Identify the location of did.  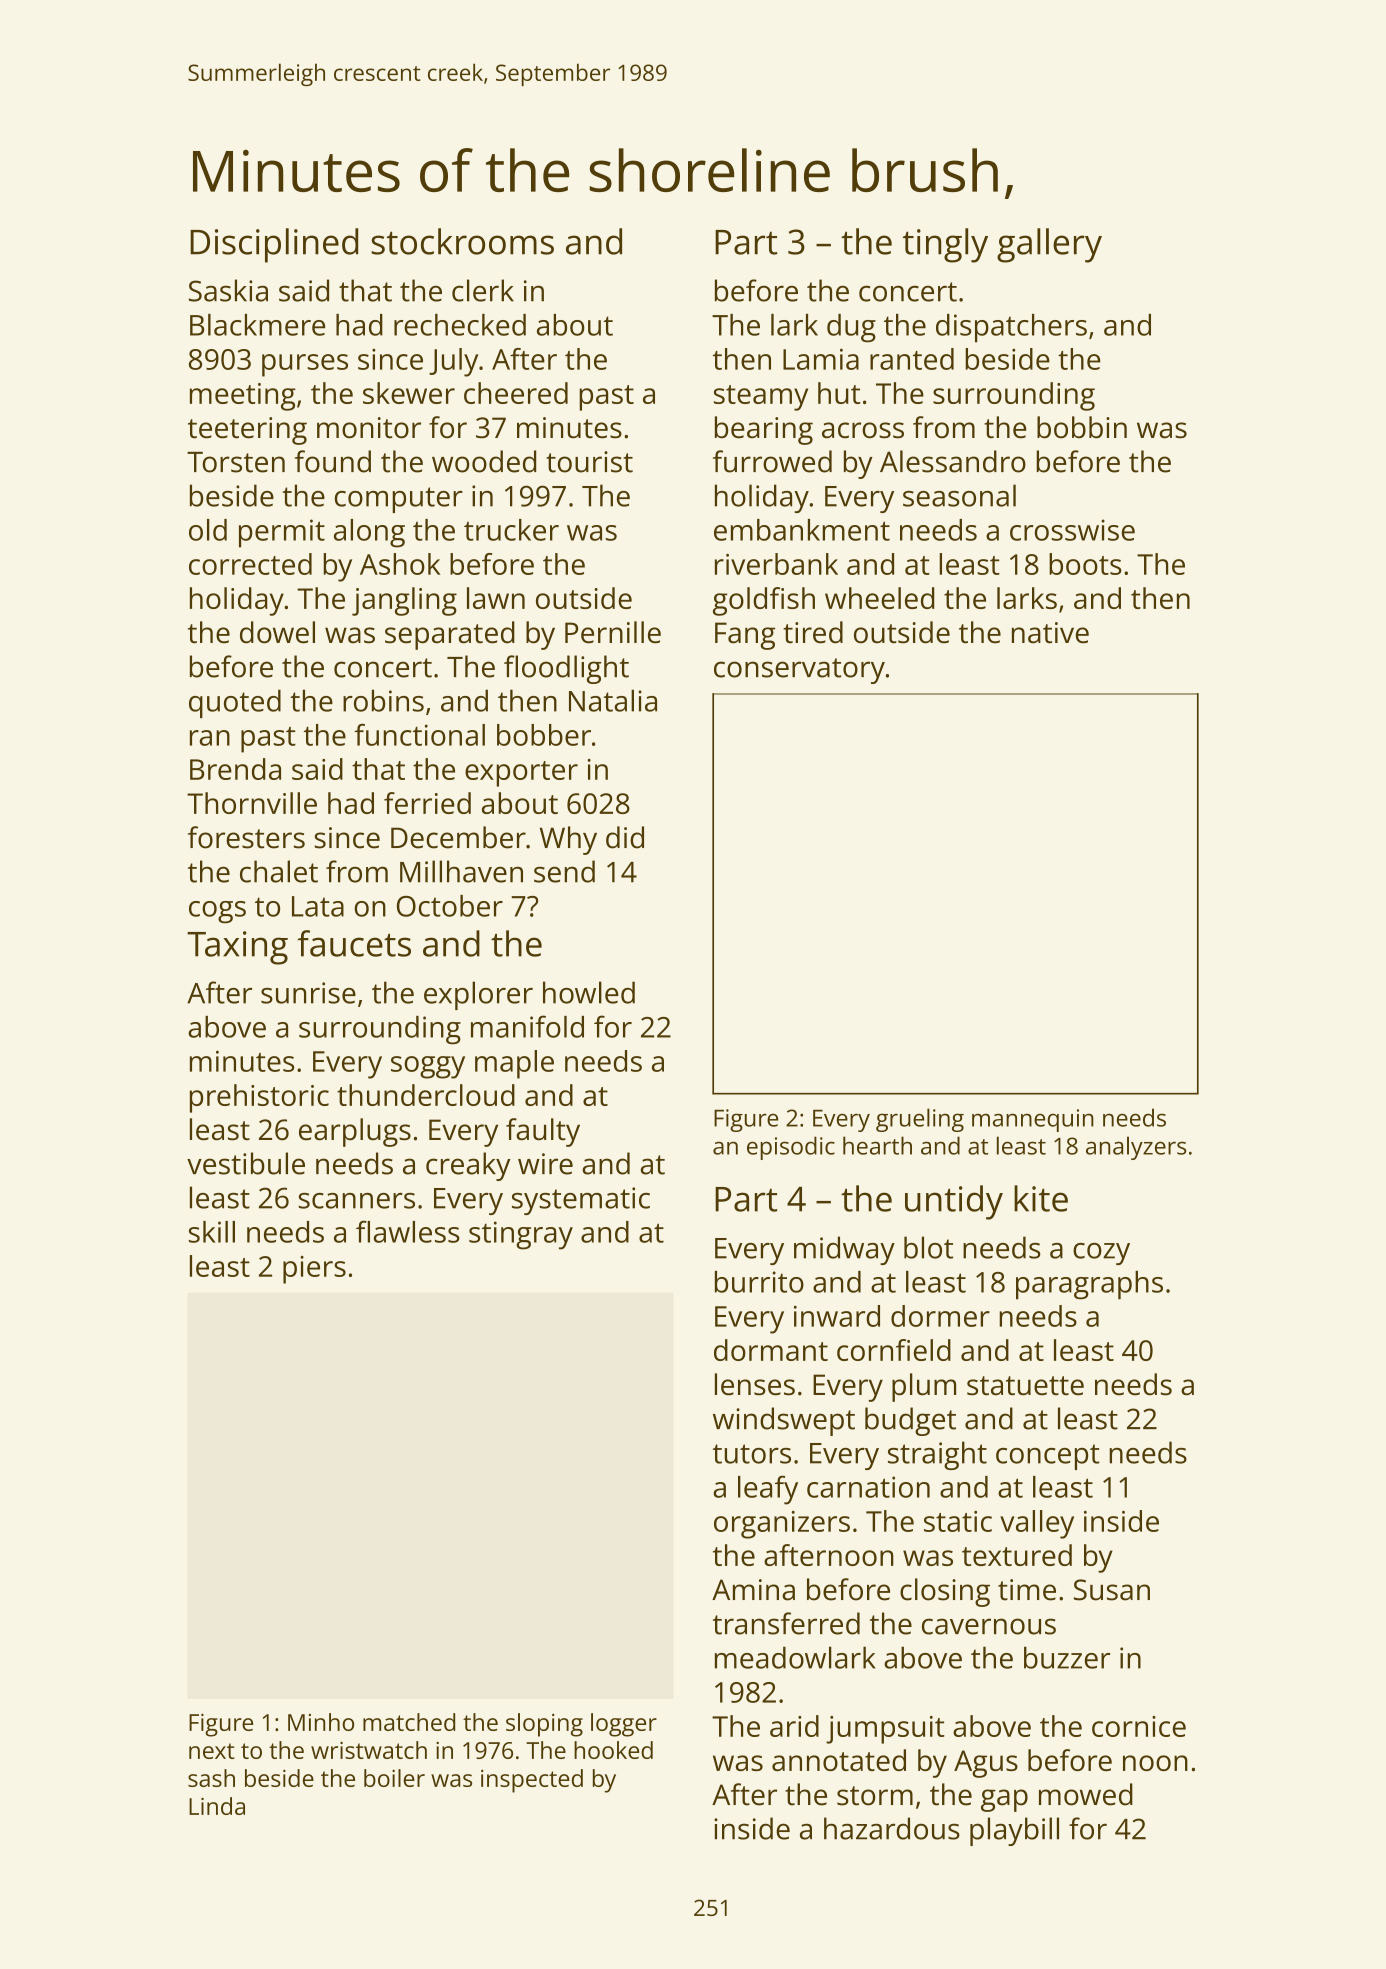
(625, 837).
